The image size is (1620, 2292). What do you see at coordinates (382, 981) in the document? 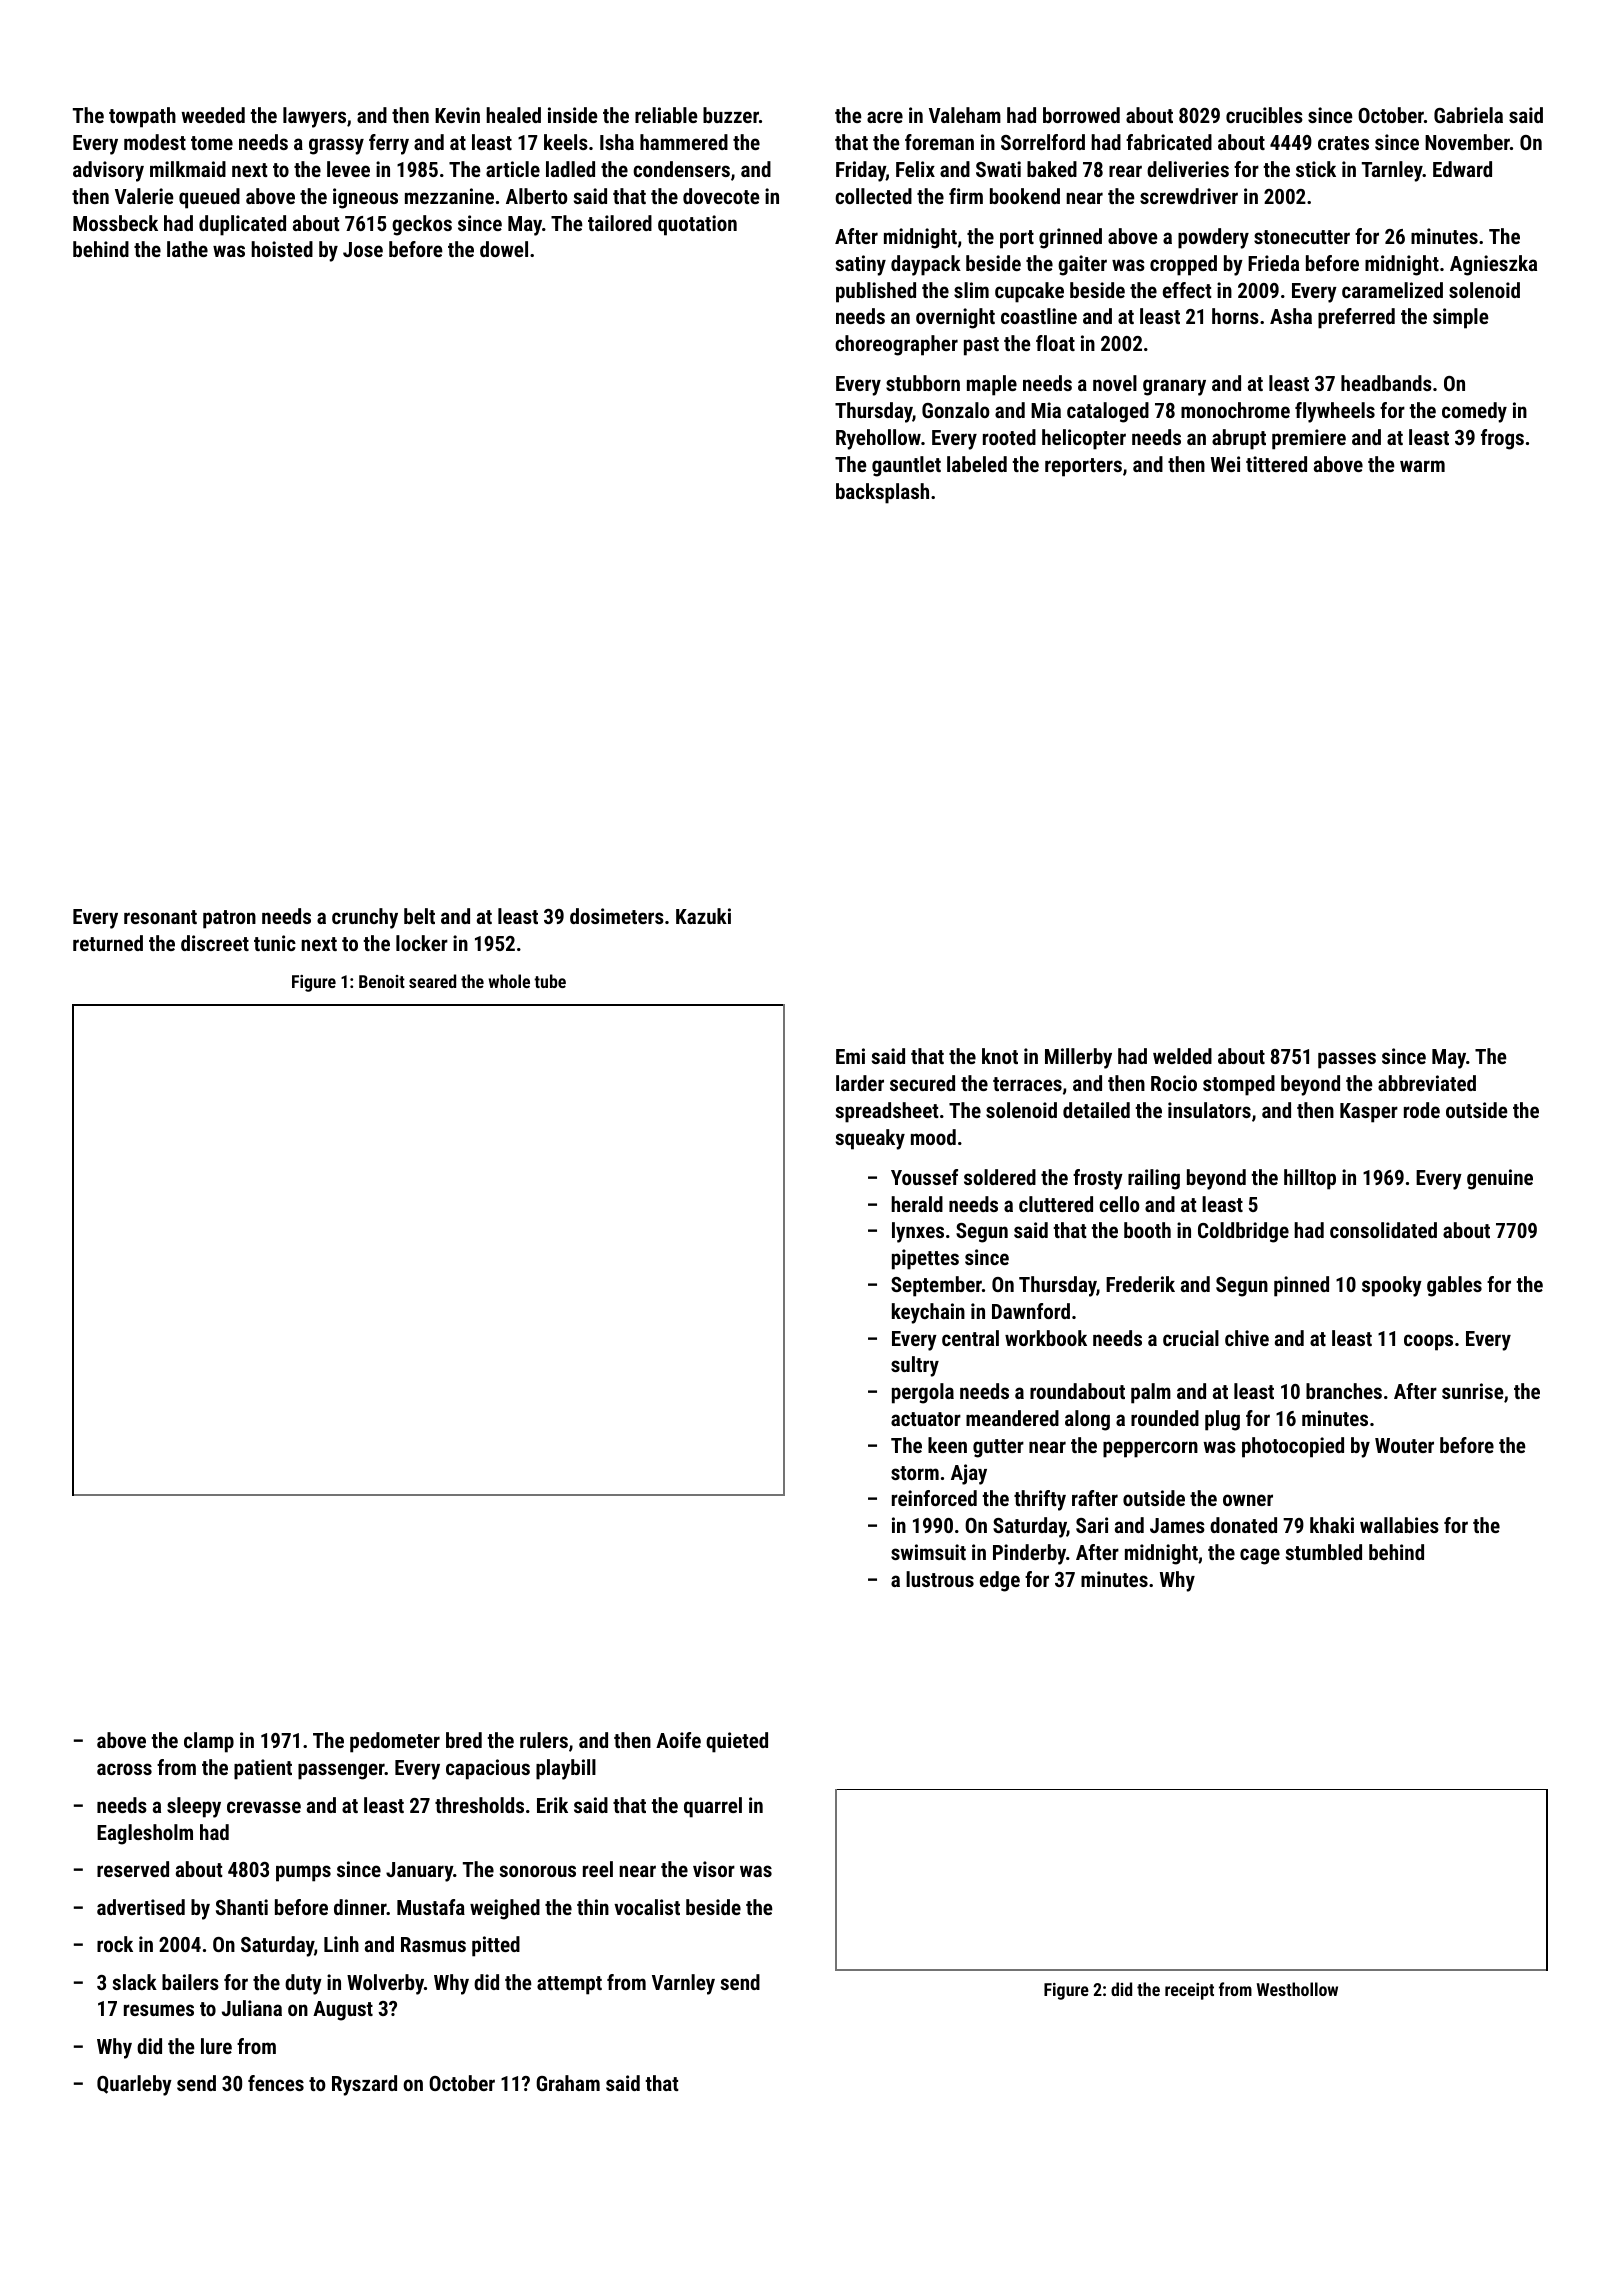
I see `Benoit` at bounding box center [382, 981].
